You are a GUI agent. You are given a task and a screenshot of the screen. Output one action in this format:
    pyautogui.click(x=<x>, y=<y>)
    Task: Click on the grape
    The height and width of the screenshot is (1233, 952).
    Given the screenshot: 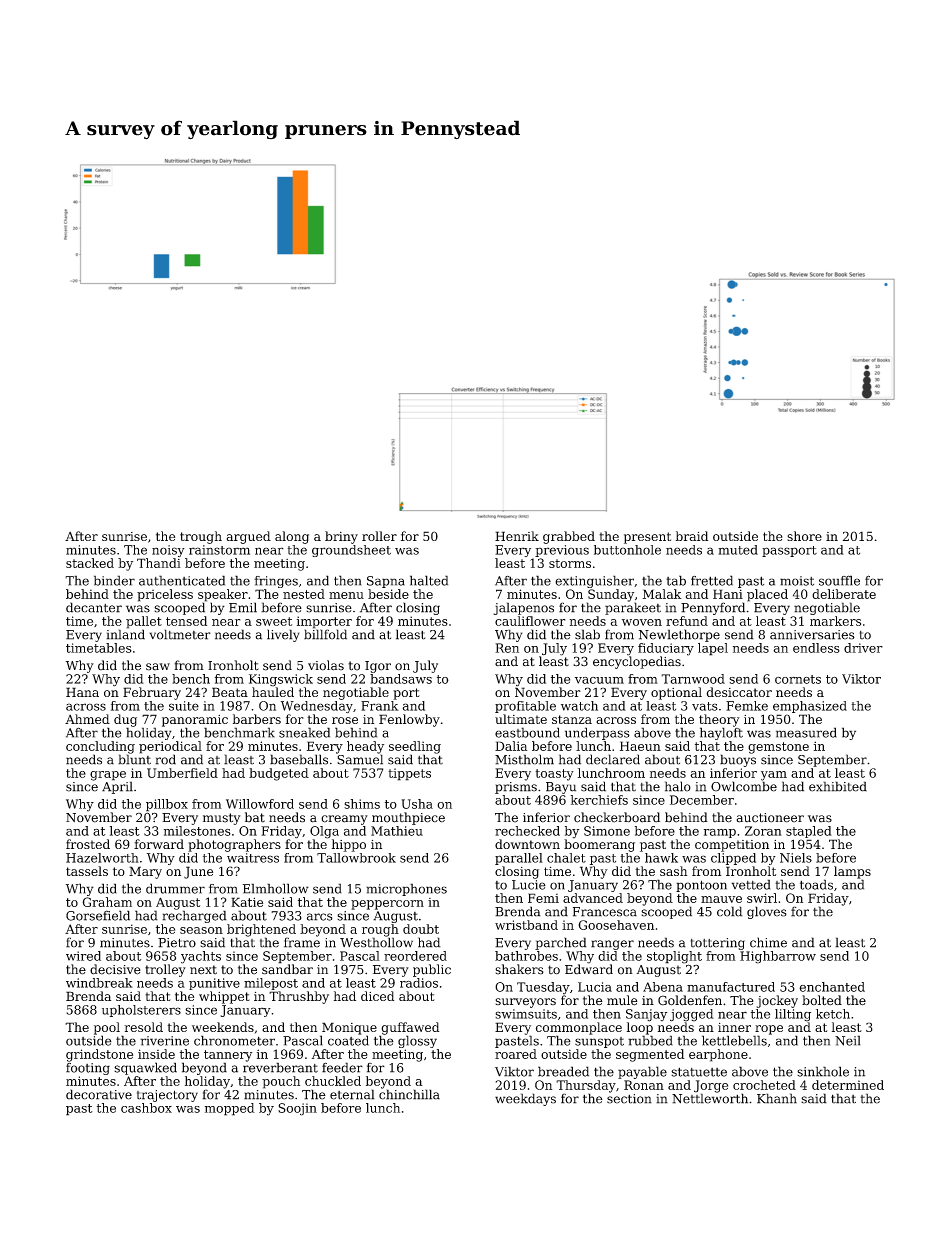 What is the action you would take?
    pyautogui.click(x=108, y=776)
